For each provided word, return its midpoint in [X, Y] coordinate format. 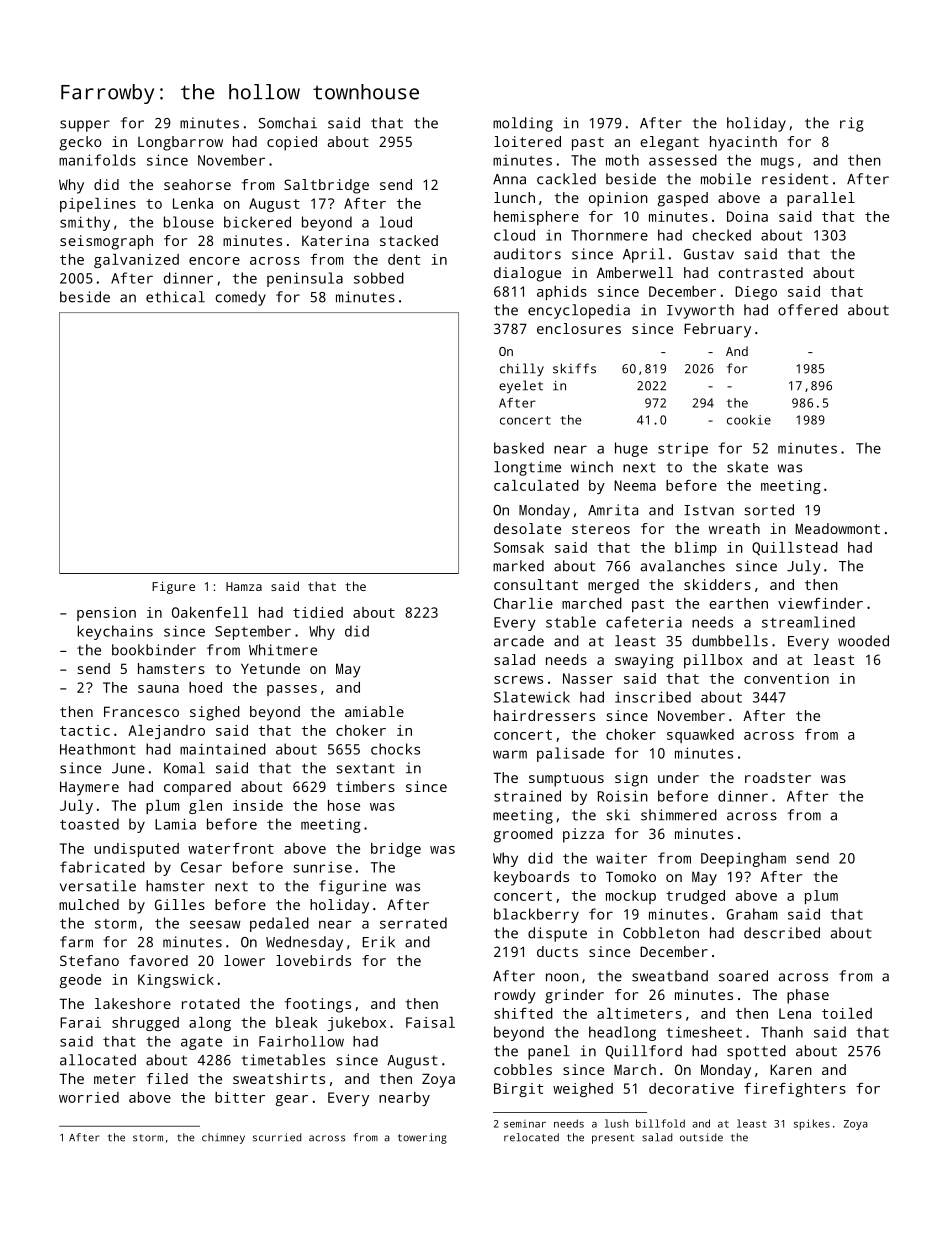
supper [85, 126]
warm [510, 754]
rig [851, 124]
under [678, 777]
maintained [223, 749]
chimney [223, 1138]
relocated [531, 1137]
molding [523, 124]
